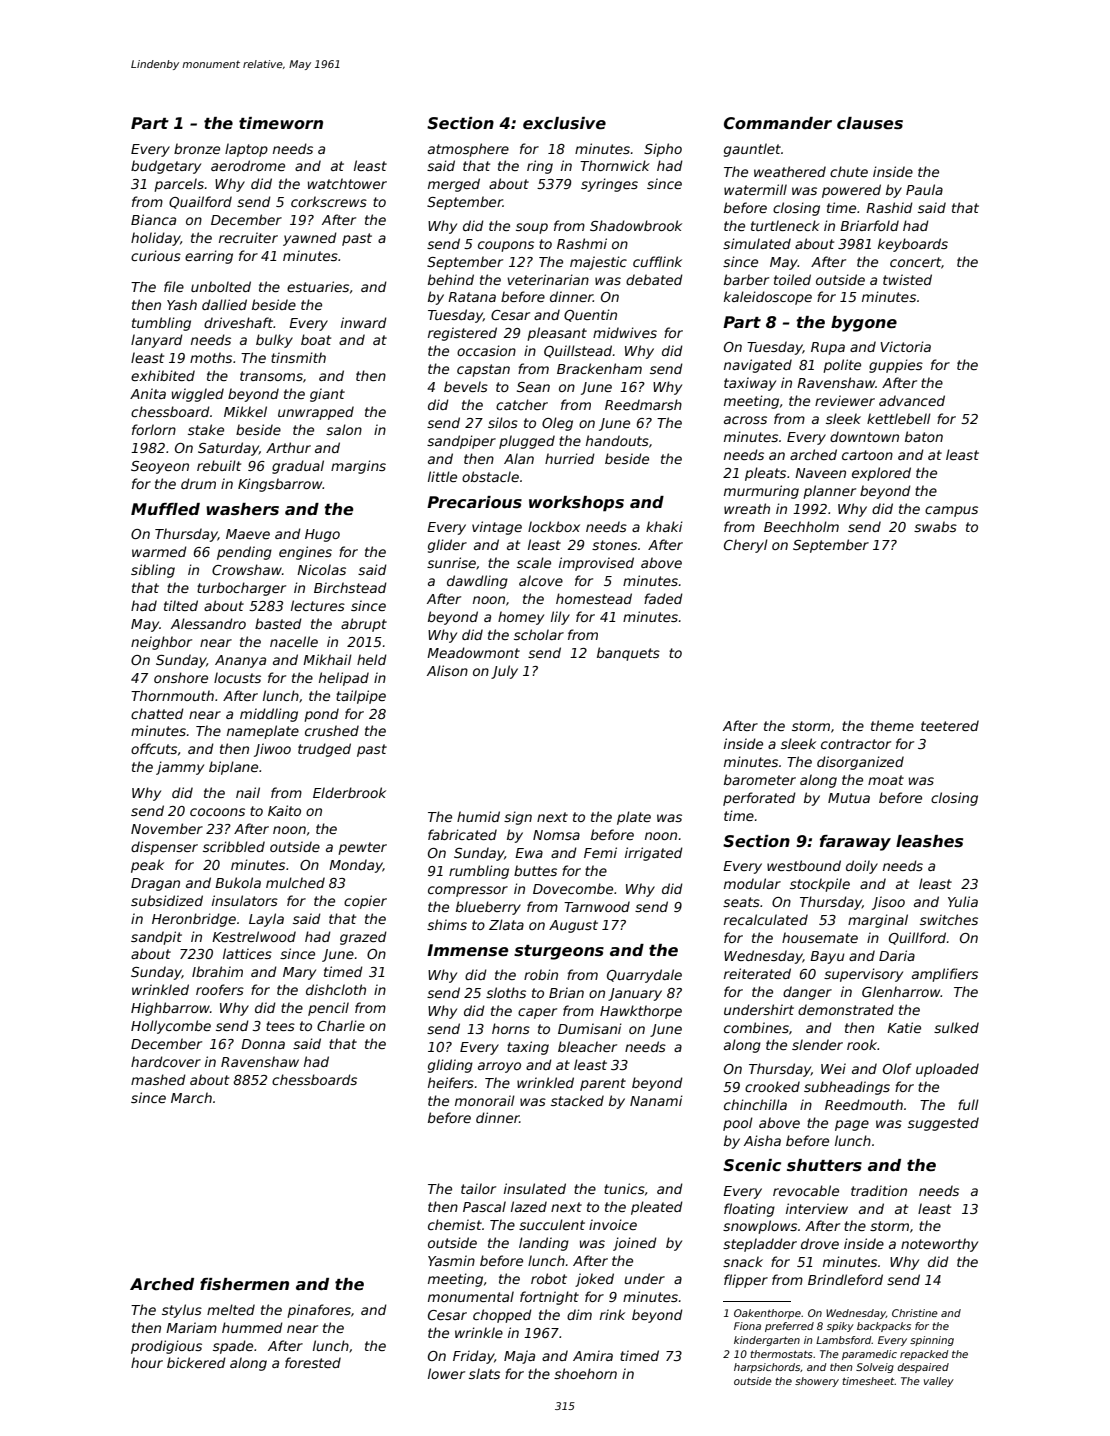  What do you see at coordinates (663, 150) in the screenshot?
I see `Sipho` at bounding box center [663, 150].
